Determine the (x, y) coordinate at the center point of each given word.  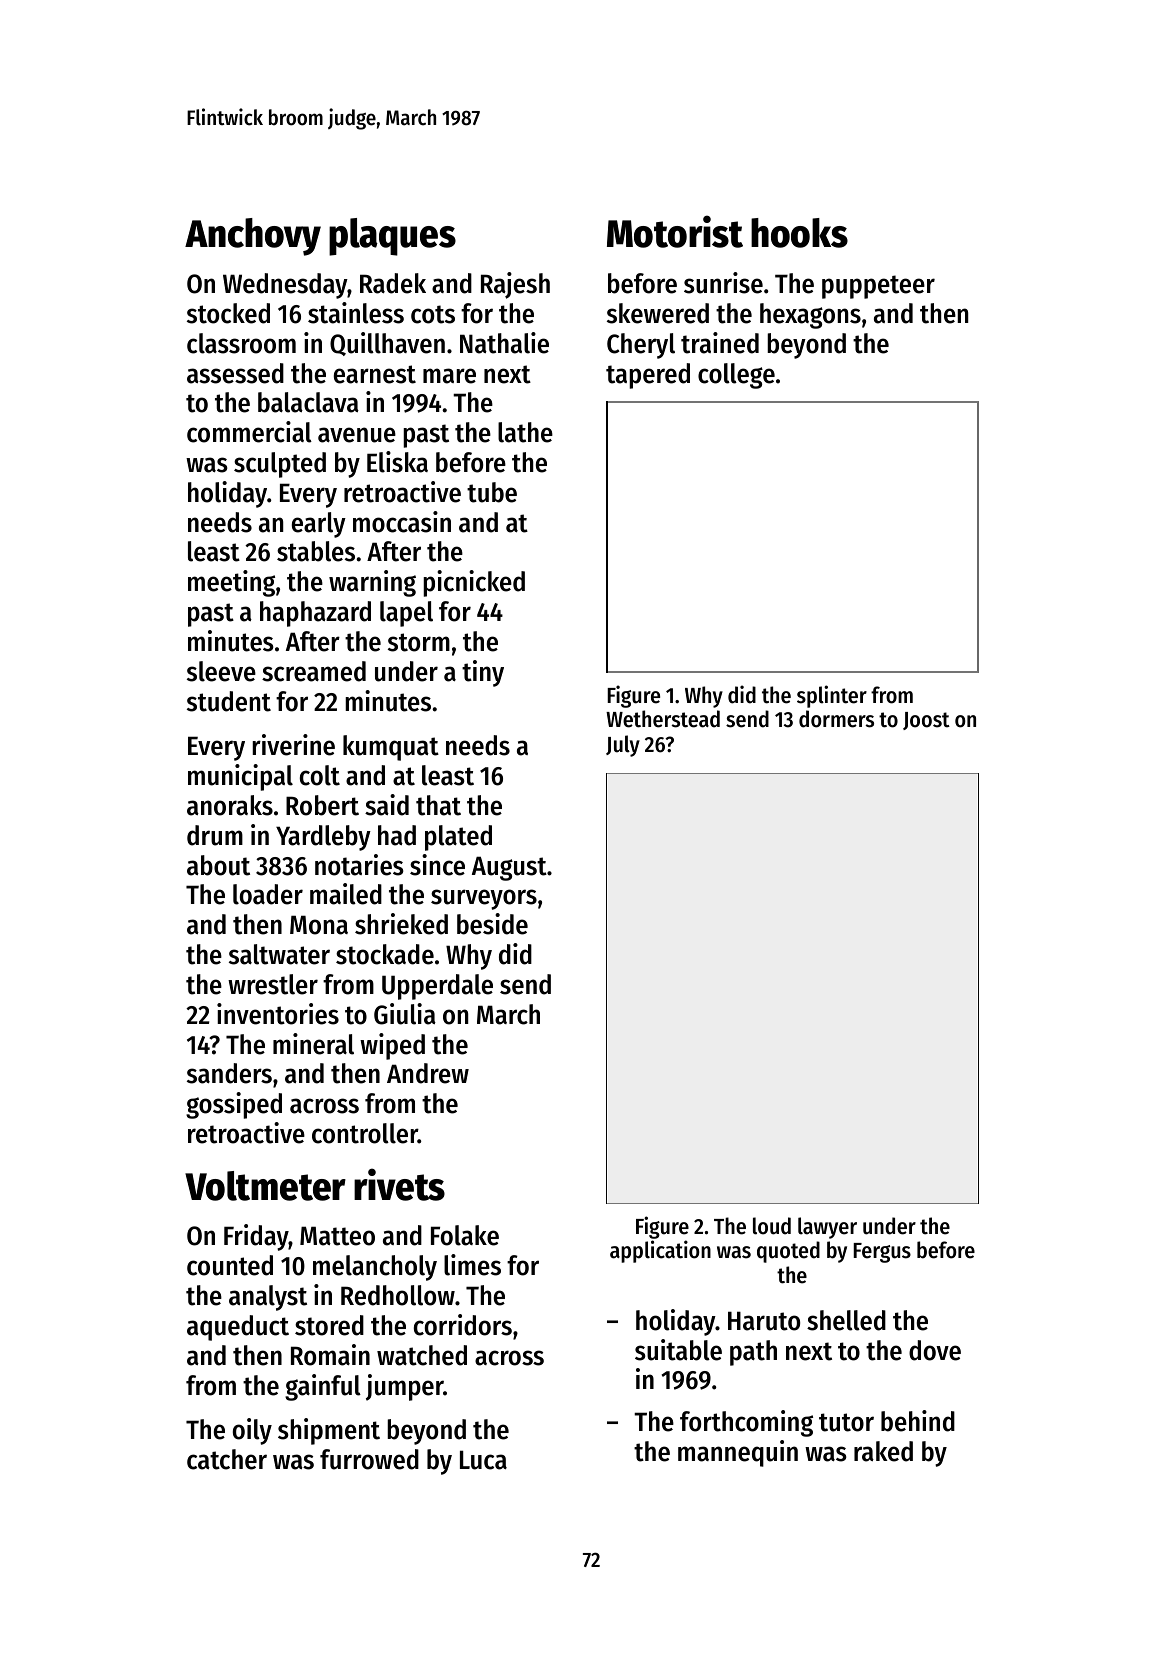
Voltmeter (265, 1186)
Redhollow (398, 1295)
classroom (241, 343)
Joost (926, 721)
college (736, 376)
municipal (240, 777)
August (509, 868)
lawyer (827, 1228)
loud (772, 1226)
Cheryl (641, 346)
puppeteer (878, 287)
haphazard (315, 614)
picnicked (474, 583)
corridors (463, 1325)
